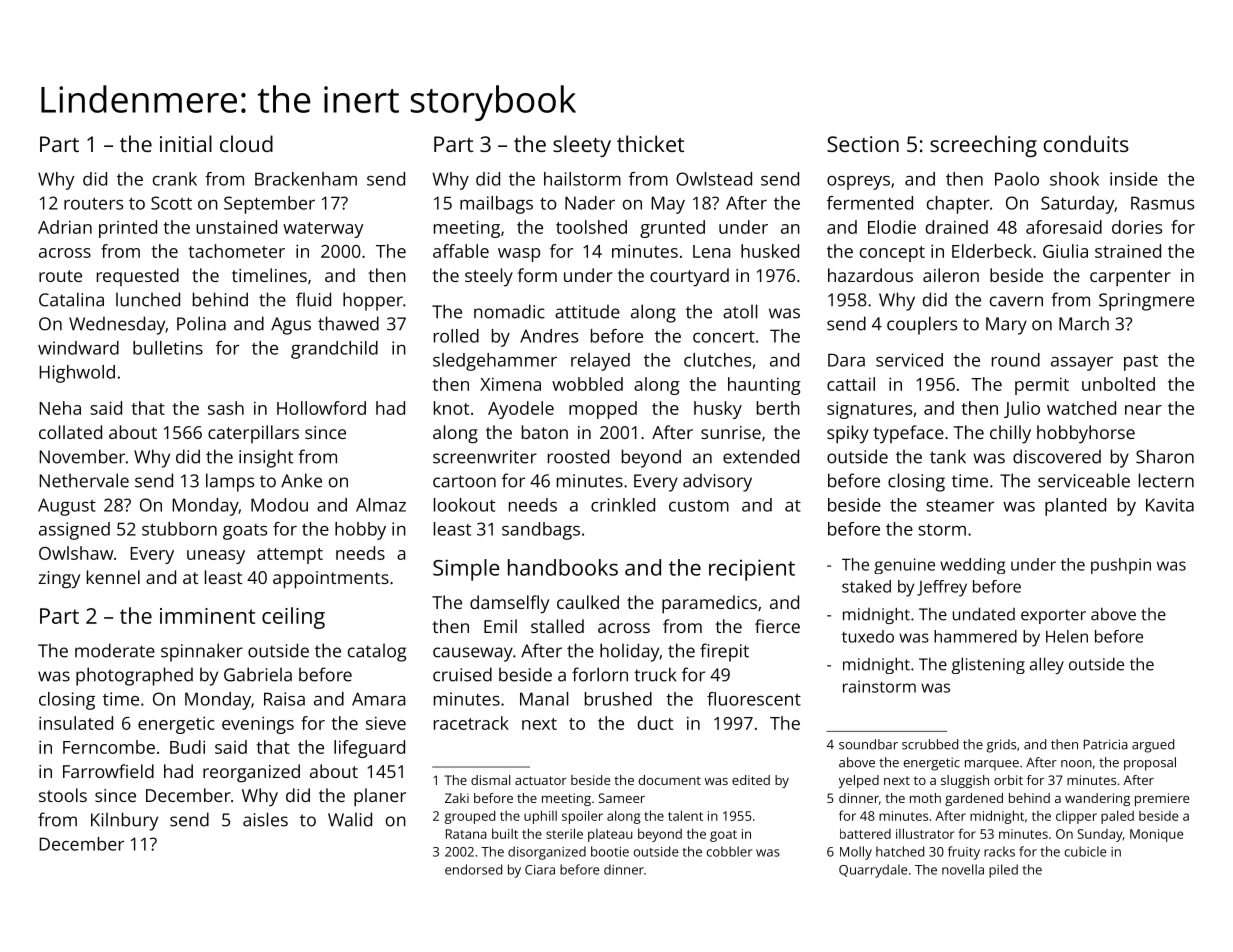  What do you see at coordinates (1003, 871) in the screenshot?
I see `piled` at bounding box center [1003, 871].
